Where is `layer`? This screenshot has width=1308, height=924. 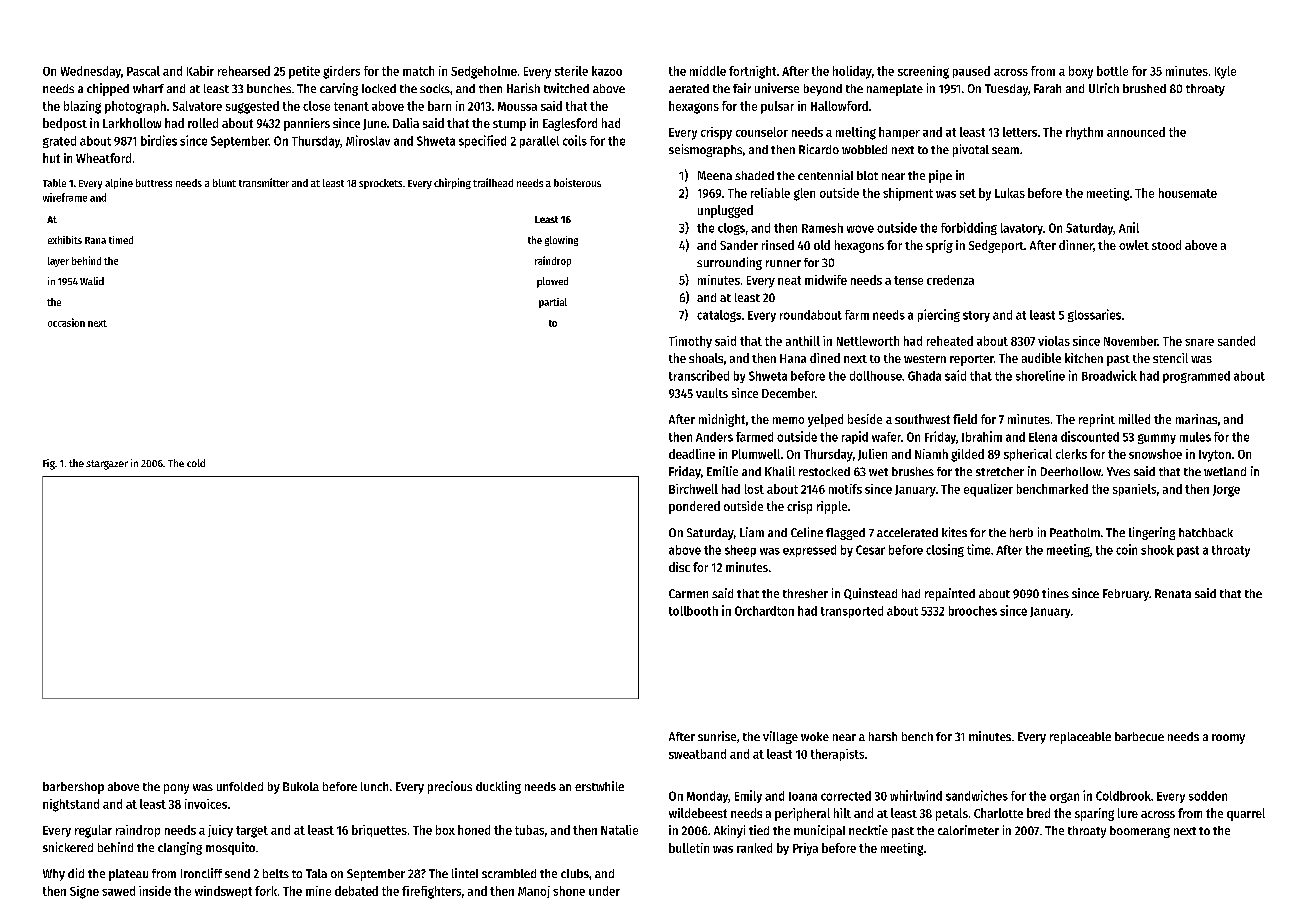 layer is located at coordinates (58, 262).
